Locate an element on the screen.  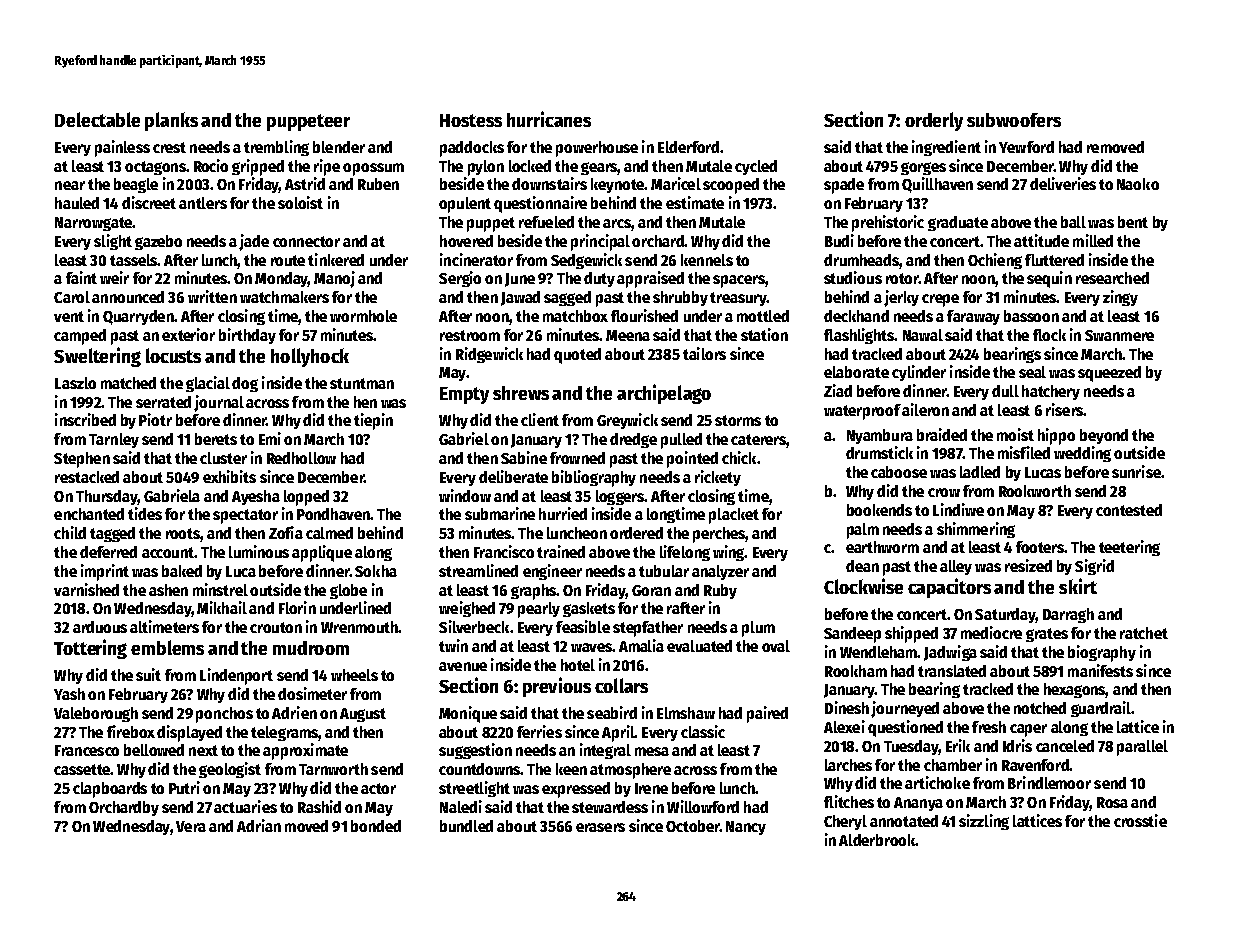
cluster is located at coordinates (223, 458).
